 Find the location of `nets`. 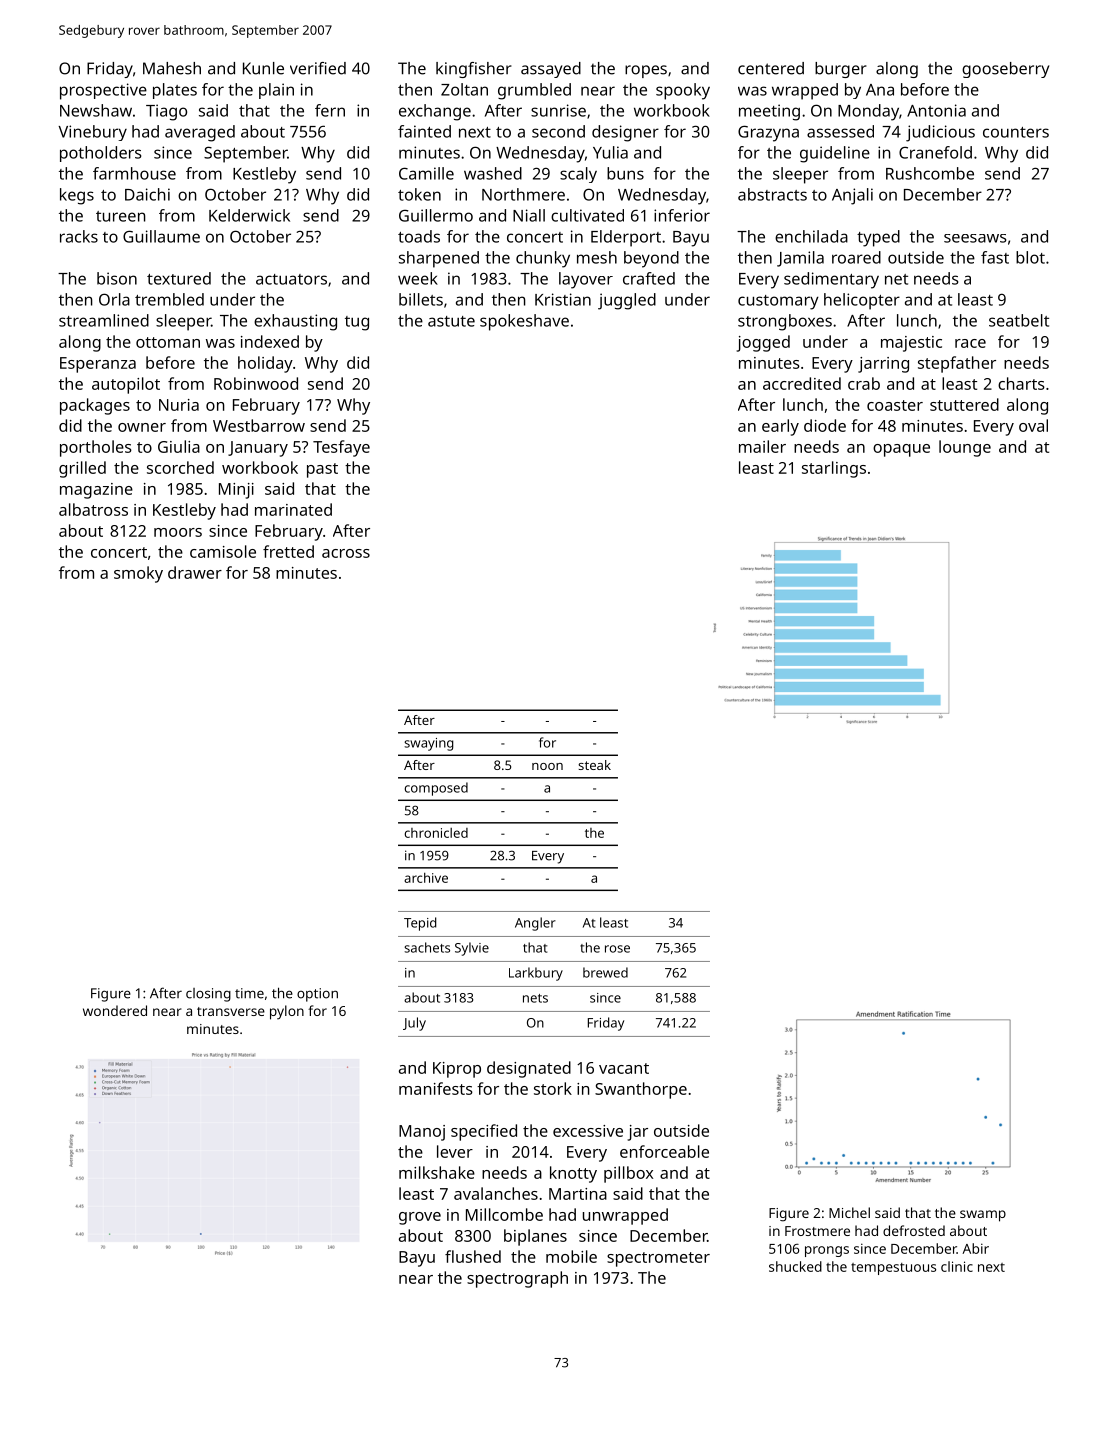

nets is located at coordinates (535, 998).
